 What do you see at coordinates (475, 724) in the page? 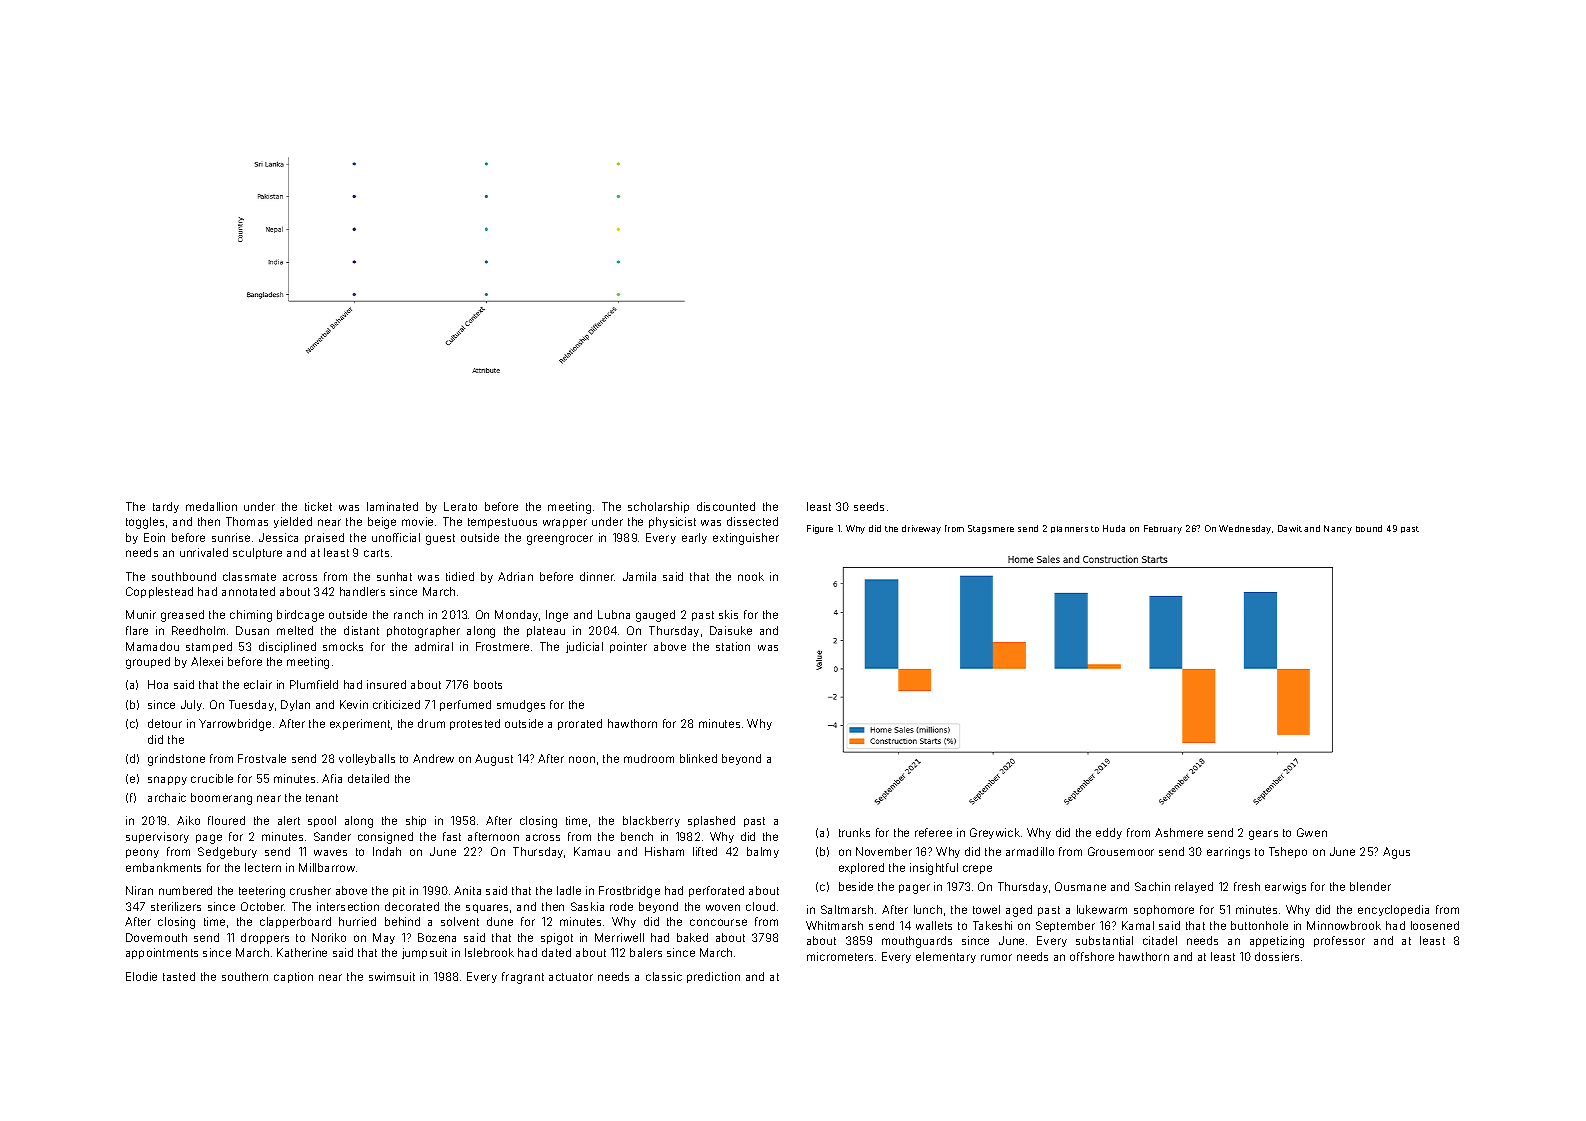
I see `protested` at bounding box center [475, 724].
